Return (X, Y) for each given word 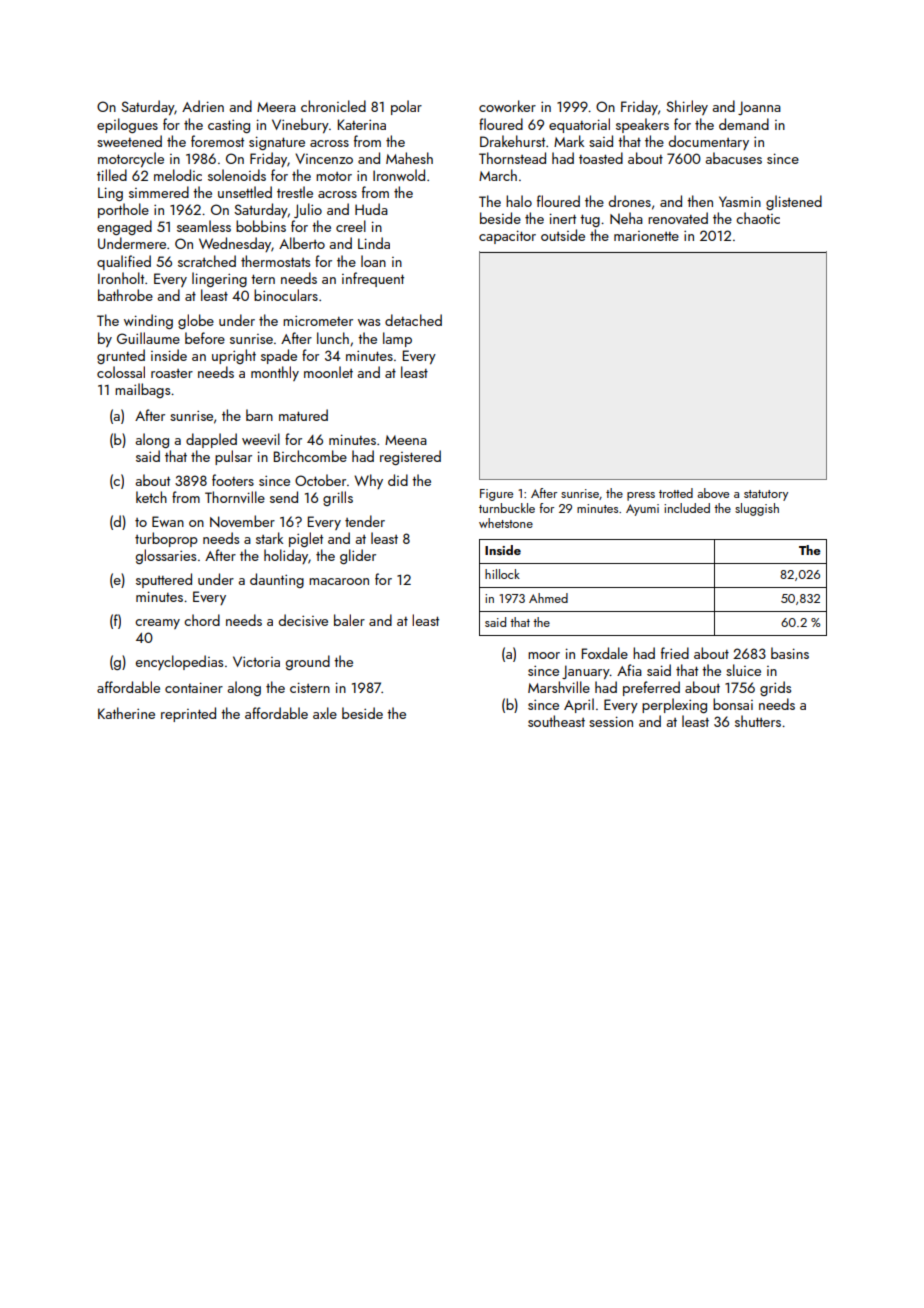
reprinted (188, 714)
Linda (374, 243)
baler (349, 620)
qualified (124, 262)
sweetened (129, 141)
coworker (507, 106)
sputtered (164, 580)
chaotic (758, 218)
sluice (743, 670)
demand (744, 124)
